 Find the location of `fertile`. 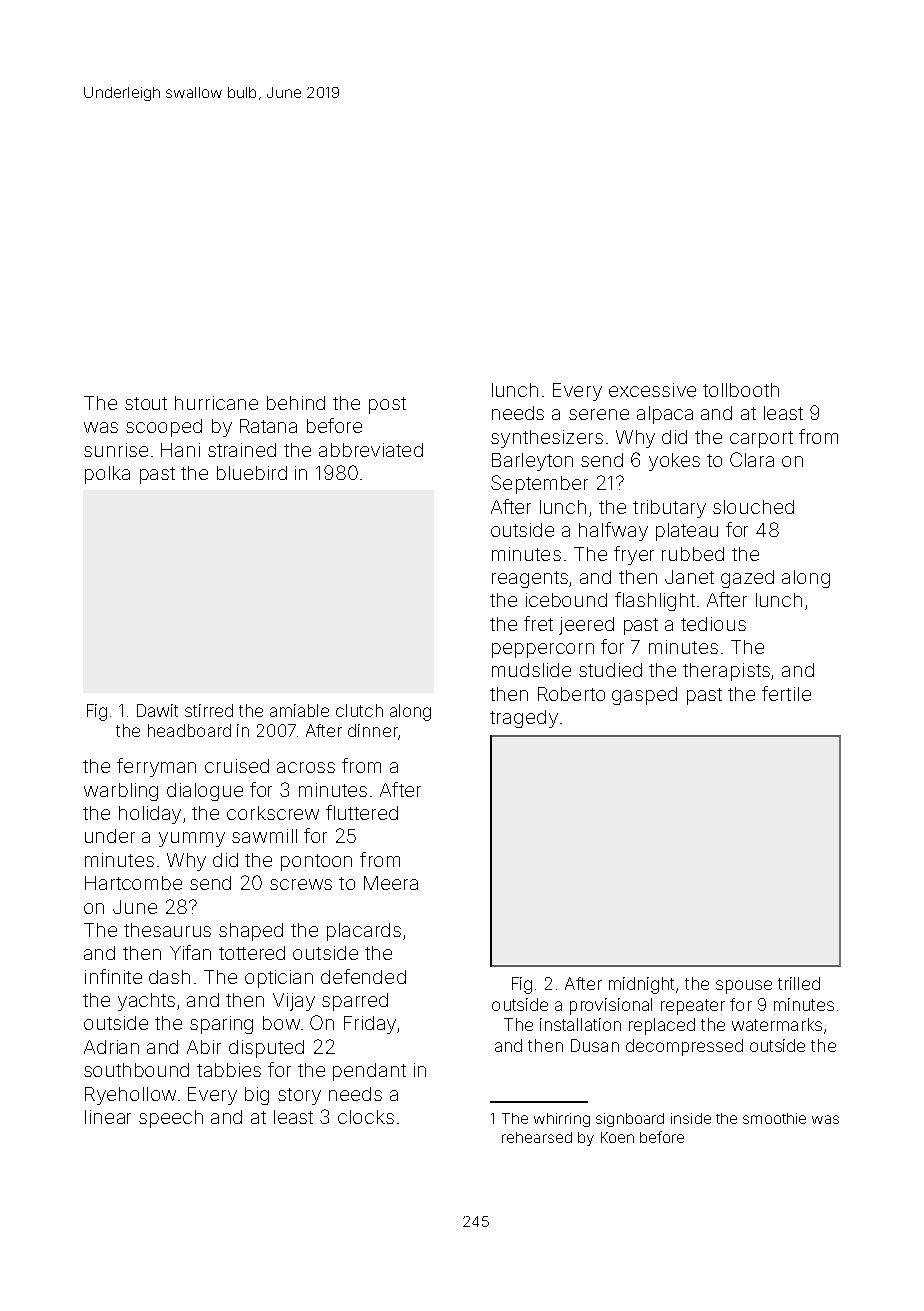

fertile is located at coordinates (786, 693).
